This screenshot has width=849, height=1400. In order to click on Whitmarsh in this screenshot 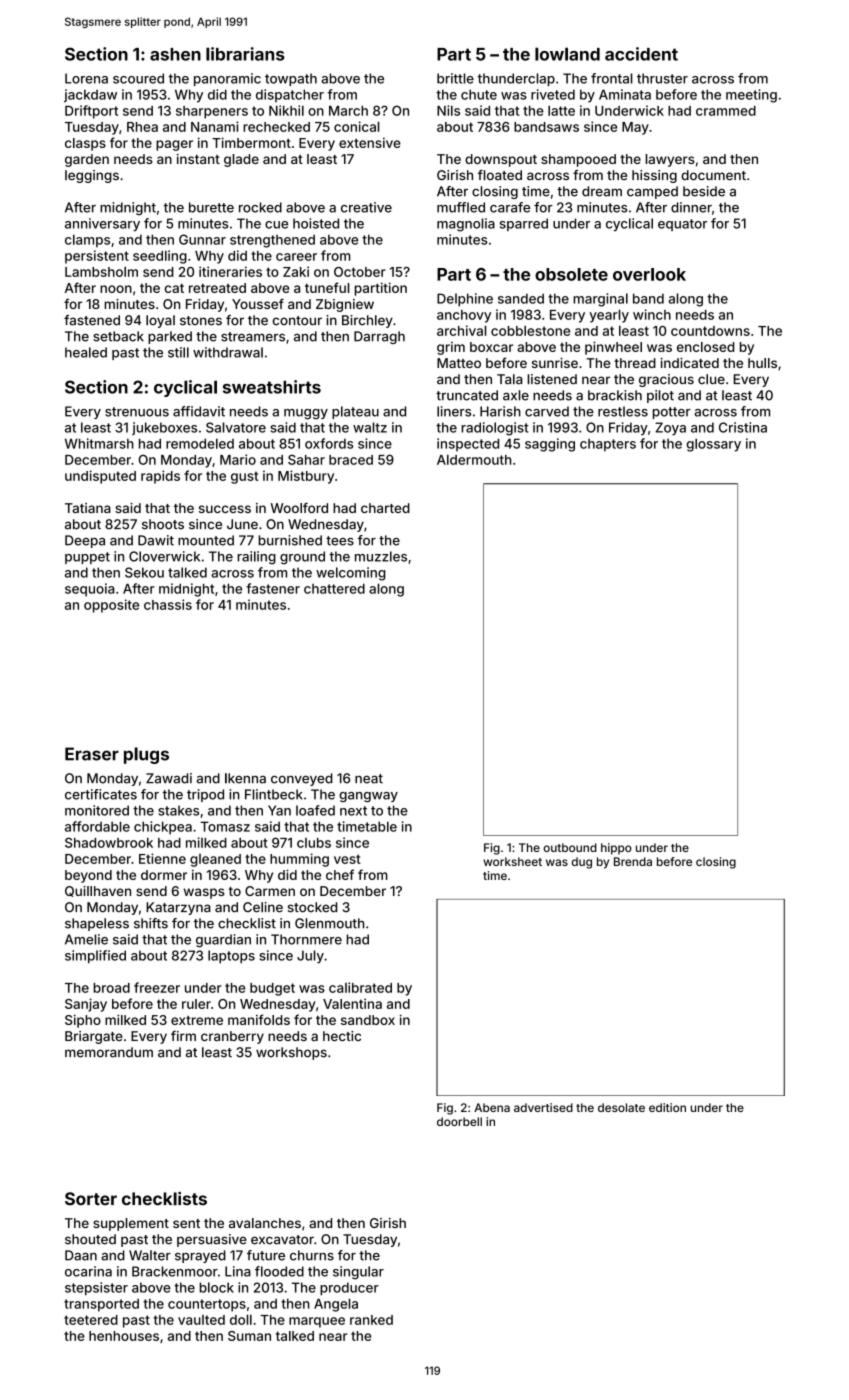, I will do `click(99, 443)`.
